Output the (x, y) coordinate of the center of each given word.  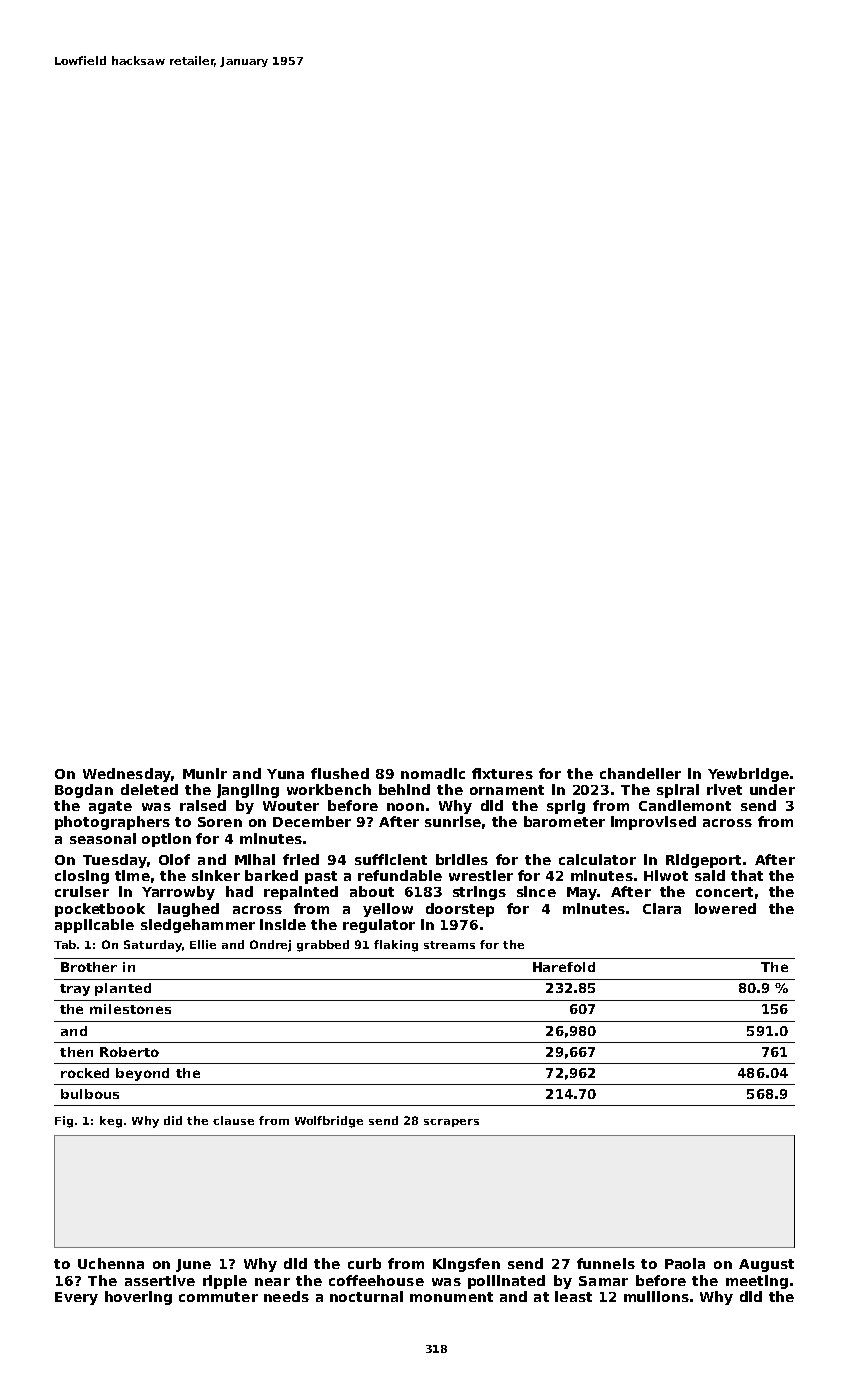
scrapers (451, 1123)
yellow (388, 910)
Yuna (285, 774)
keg (111, 1122)
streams (449, 945)
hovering (138, 1298)
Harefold (564, 967)
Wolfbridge (329, 1122)
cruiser (82, 891)
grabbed (323, 946)
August (766, 1265)
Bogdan (84, 791)
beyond (142, 1074)
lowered (725, 908)
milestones (130, 1009)
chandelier (640, 773)
